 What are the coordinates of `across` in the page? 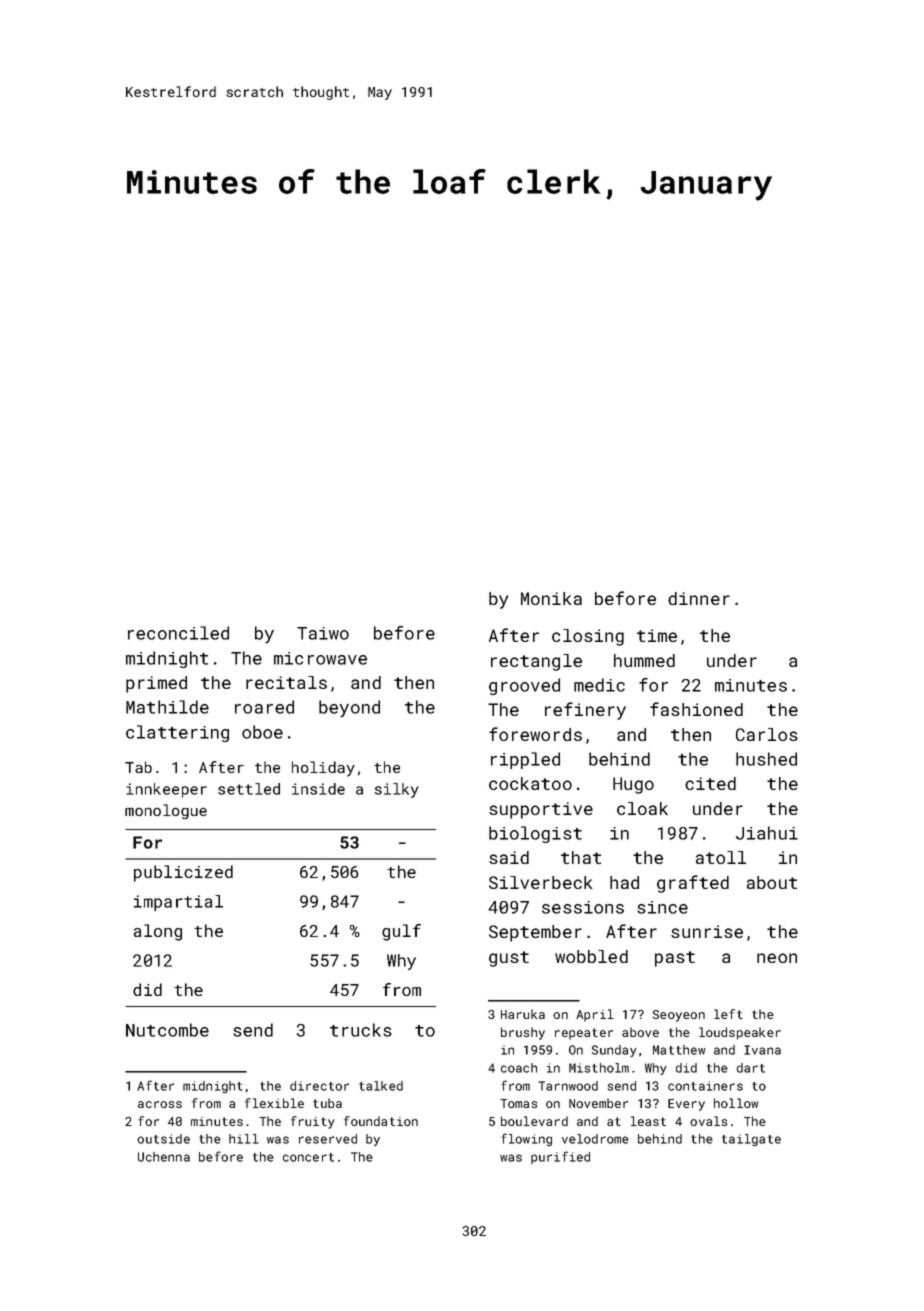 It's located at (160, 1104).
